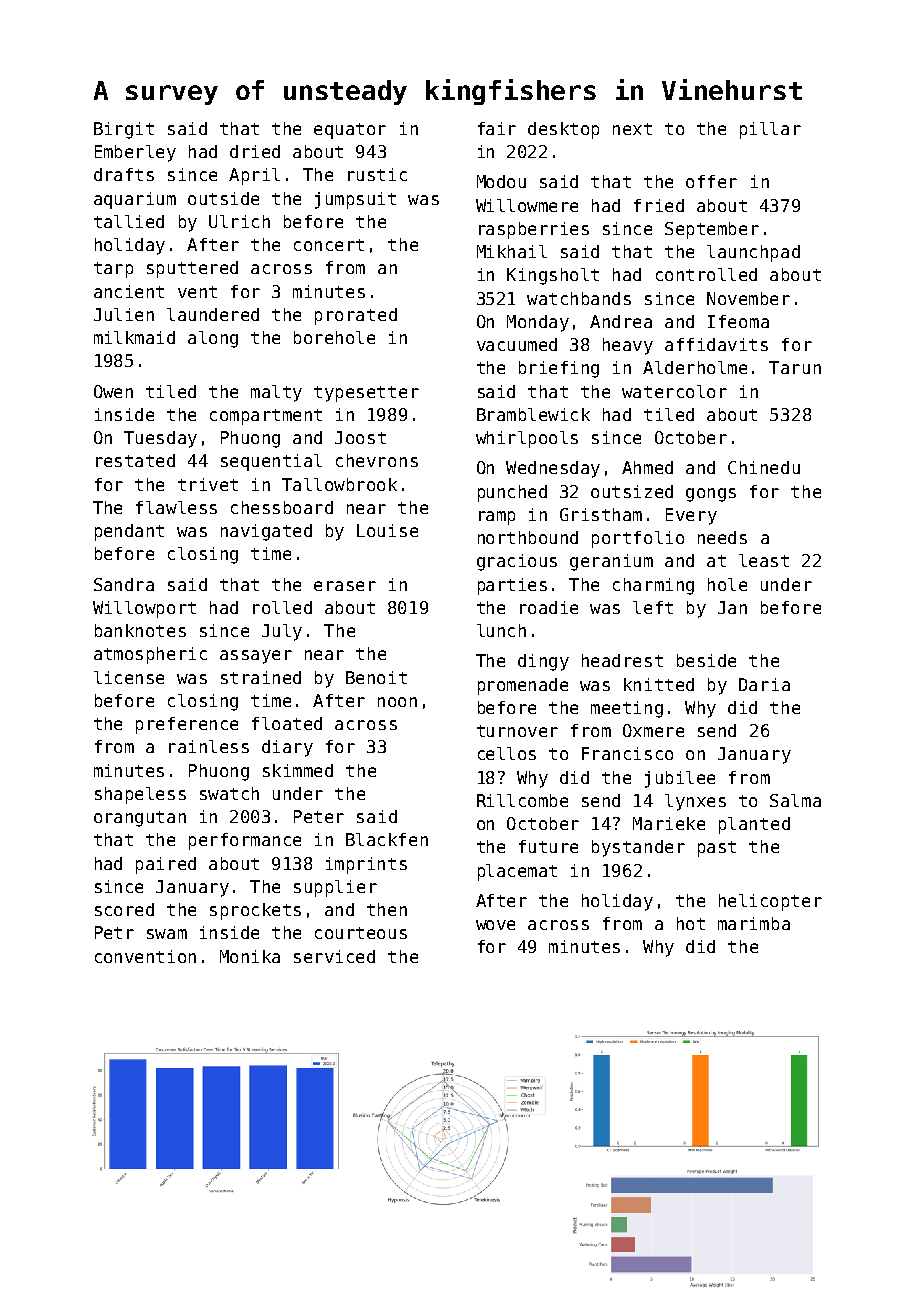  Describe the element at coordinates (754, 923) in the page. I see `marimba` at that location.
